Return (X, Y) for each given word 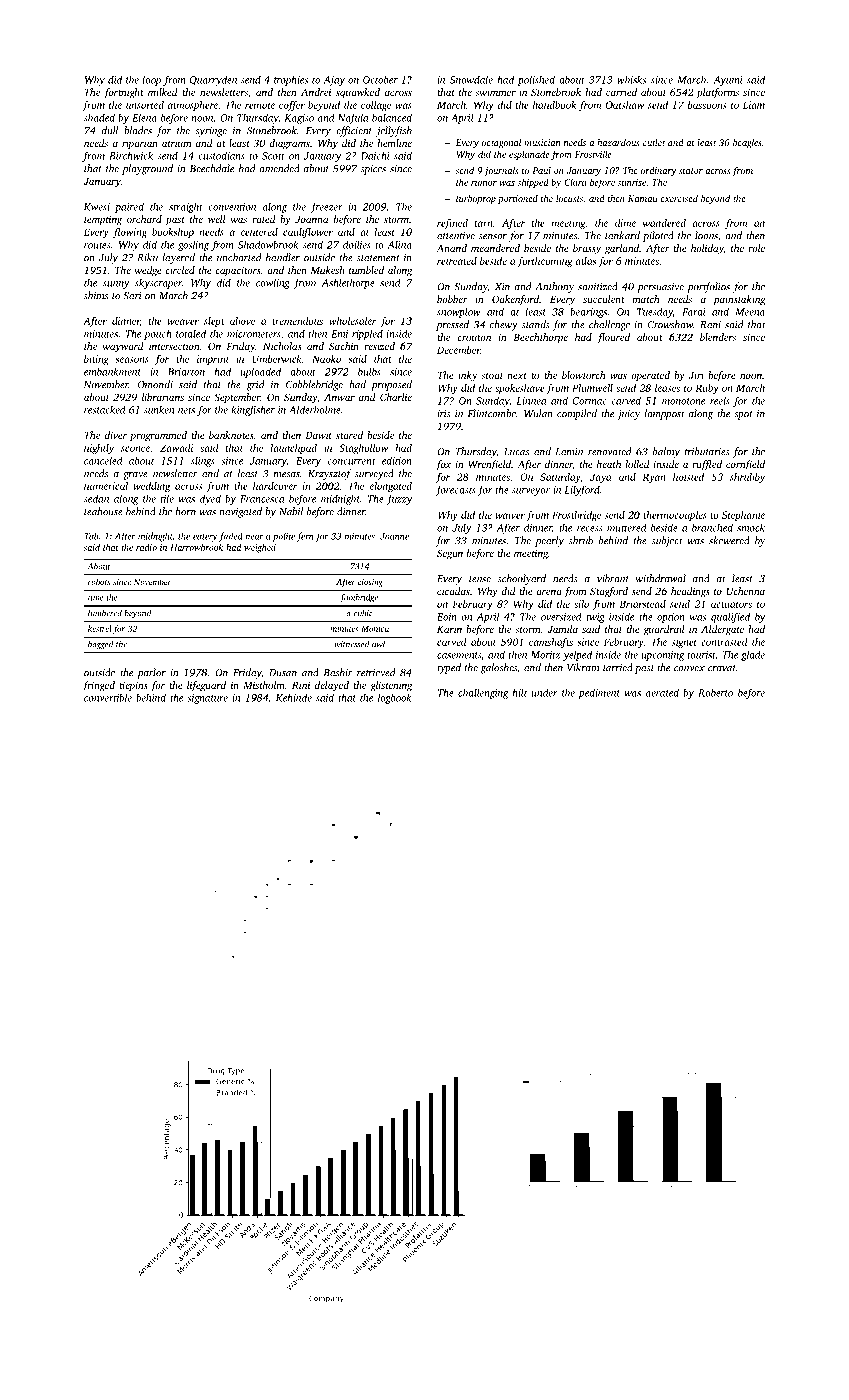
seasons (132, 360)
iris (444, 414)
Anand (451, 248)
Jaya (600, 478)
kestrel (100, 628)
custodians (221, 156)
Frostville (593, 154)
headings (690, 592)
